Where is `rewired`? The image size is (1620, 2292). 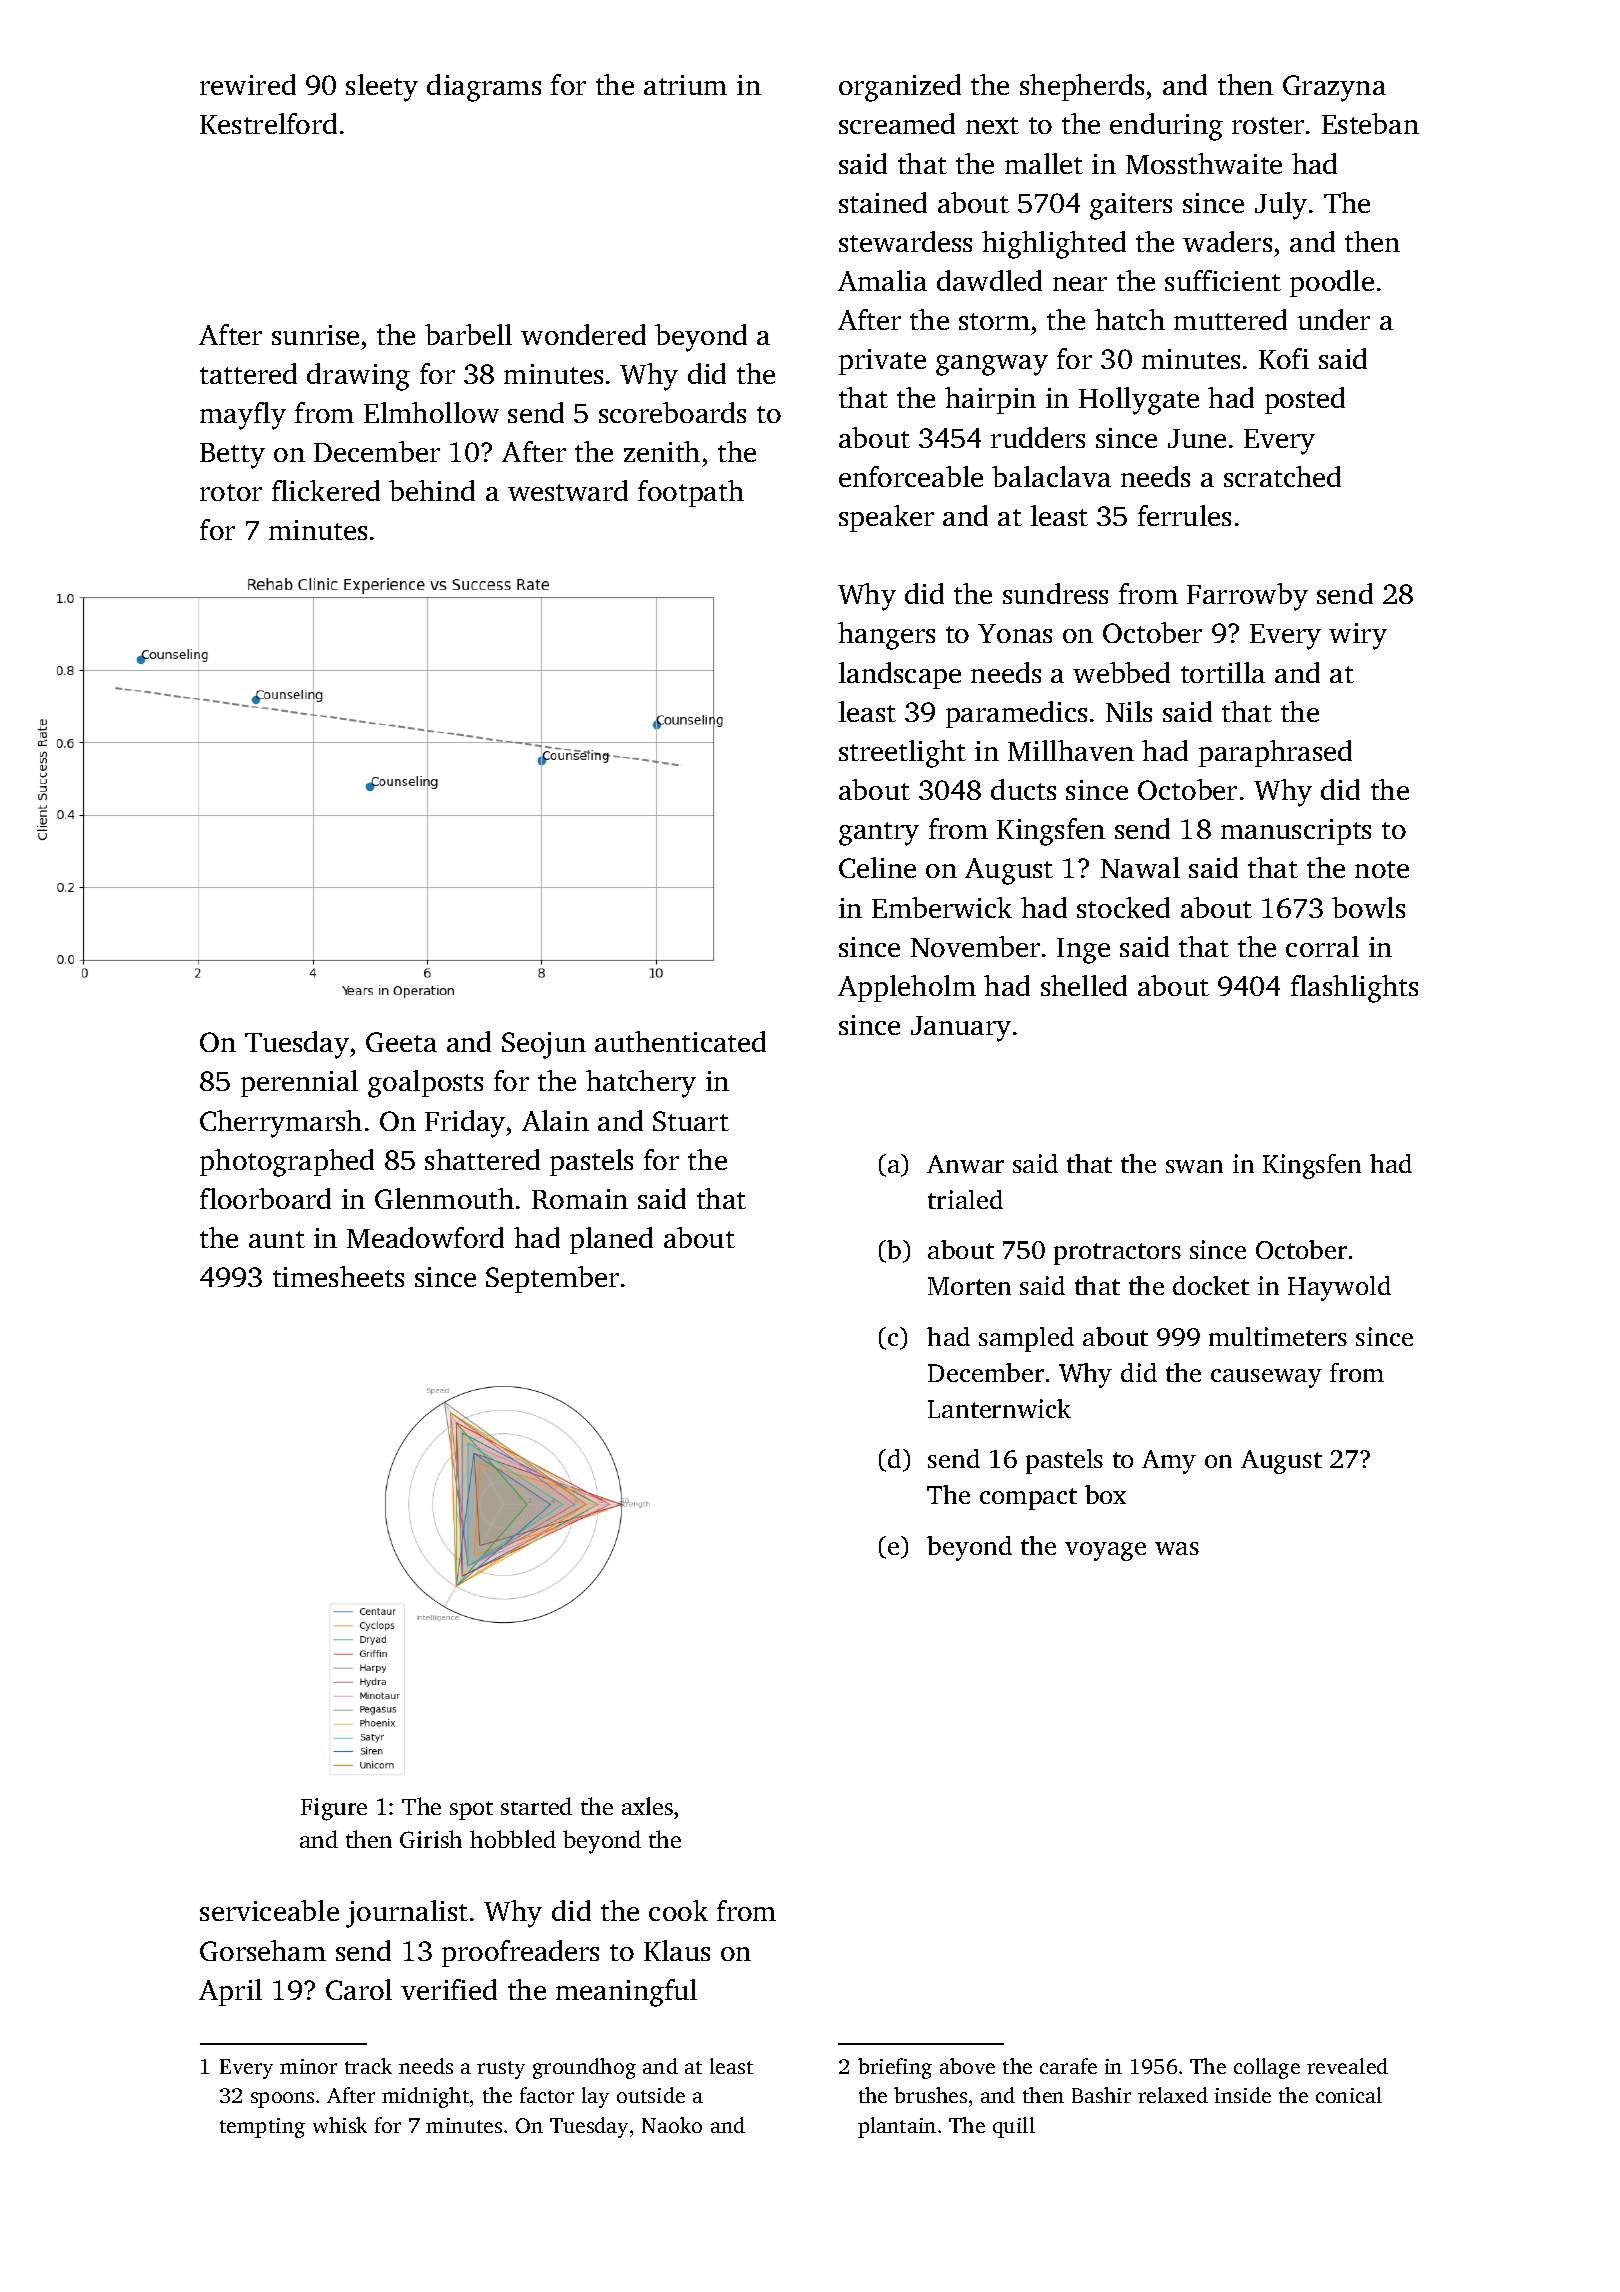
rewired is located at coordinates (248, 84).
